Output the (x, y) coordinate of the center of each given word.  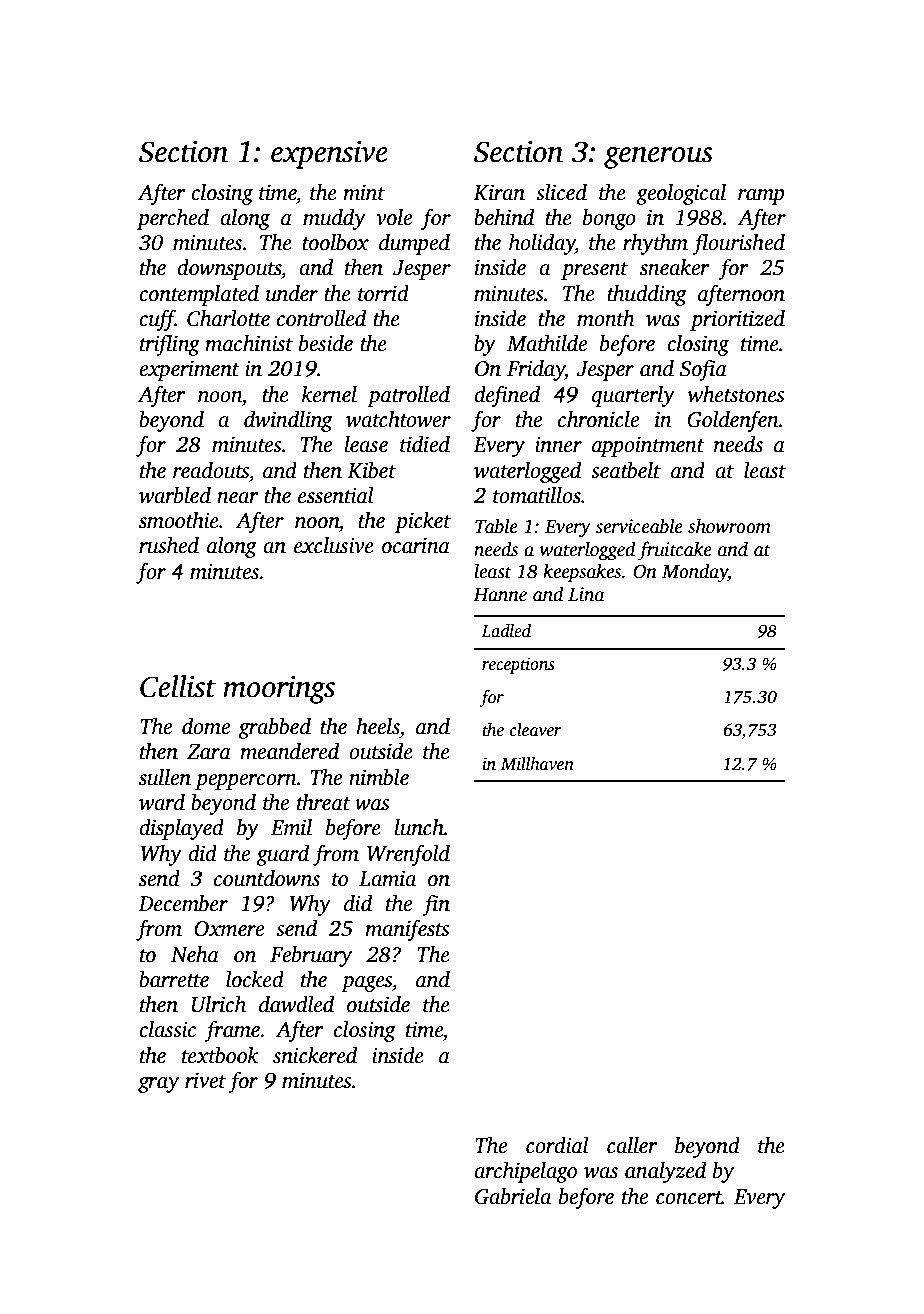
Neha (195, 954)
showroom (729, 526)
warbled (175, 495)
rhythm (655, 244)
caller (632, 1145)
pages (366, 984)
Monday (695, 573)
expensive (329, 155)
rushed (169, 545)
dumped (414, 244)
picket (423, 522)
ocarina (416, 545)
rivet (205, 1080)
